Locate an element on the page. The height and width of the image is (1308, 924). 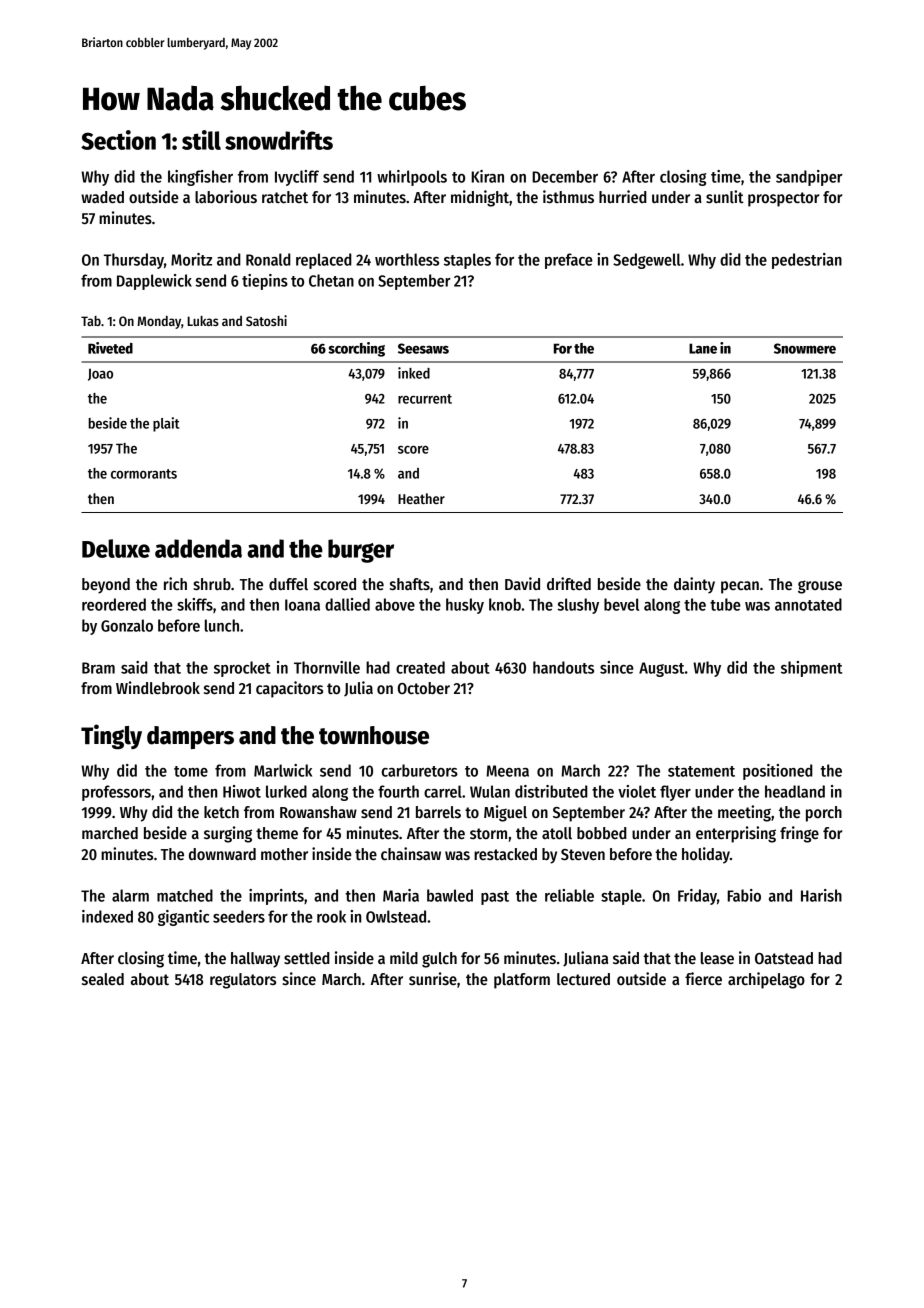
archipelago is located at coordinates (766, 980).
